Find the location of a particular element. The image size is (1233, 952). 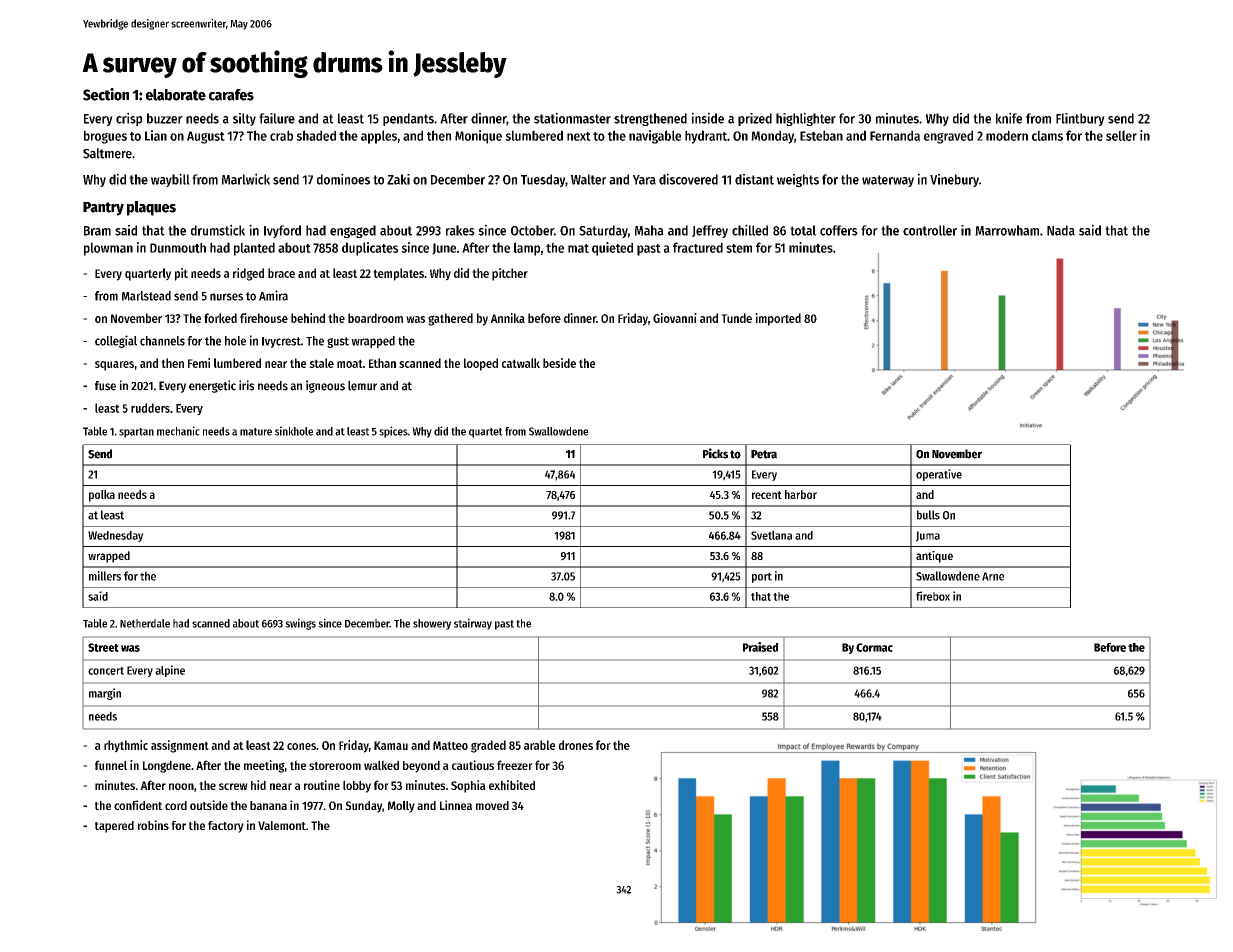

moved is located at coordinates (492, 805).
